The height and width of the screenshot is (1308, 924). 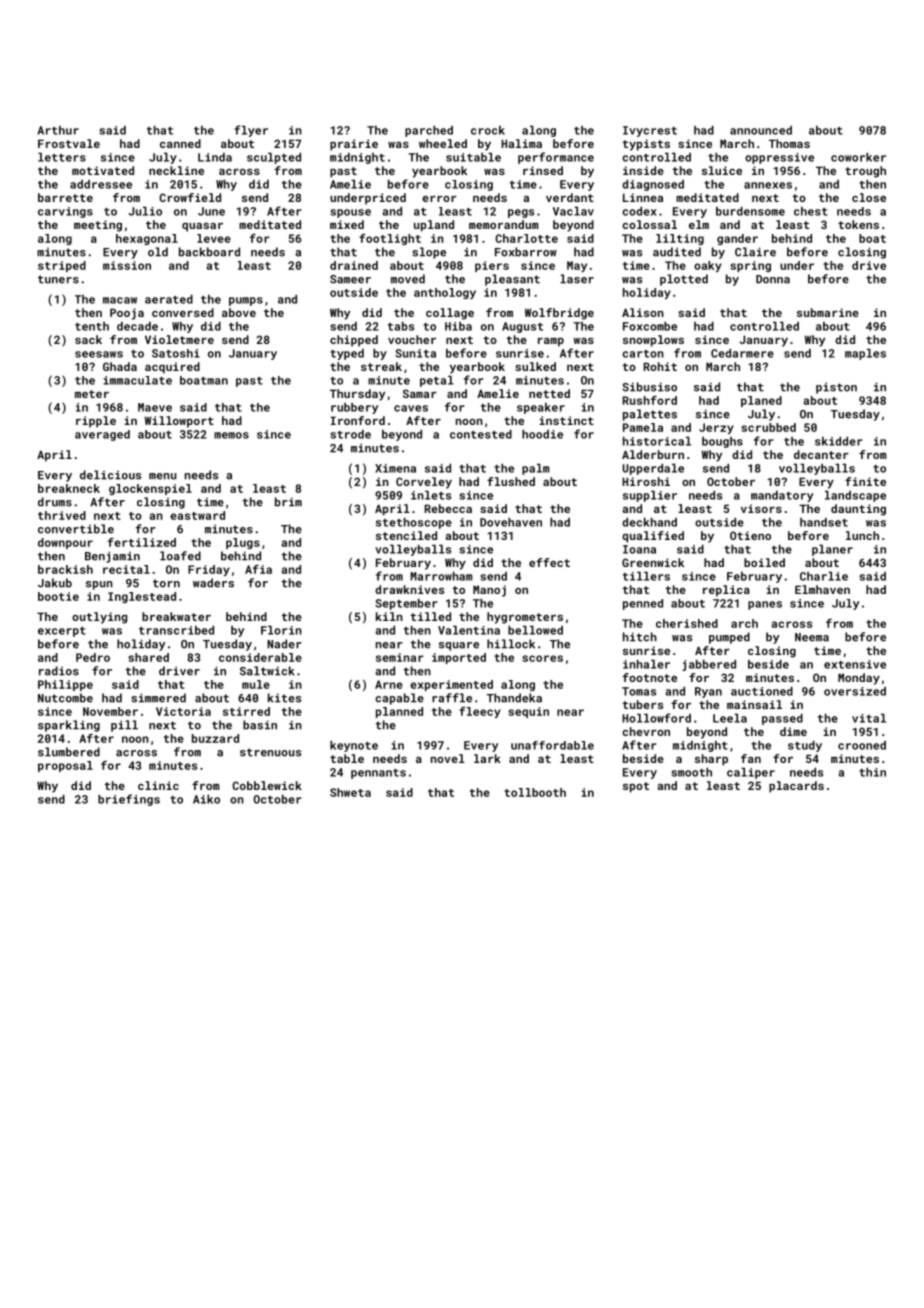 What do you see at coordinates (761, 130) in the screenshot?
I see `announced` at bounding box center [761, 130].
